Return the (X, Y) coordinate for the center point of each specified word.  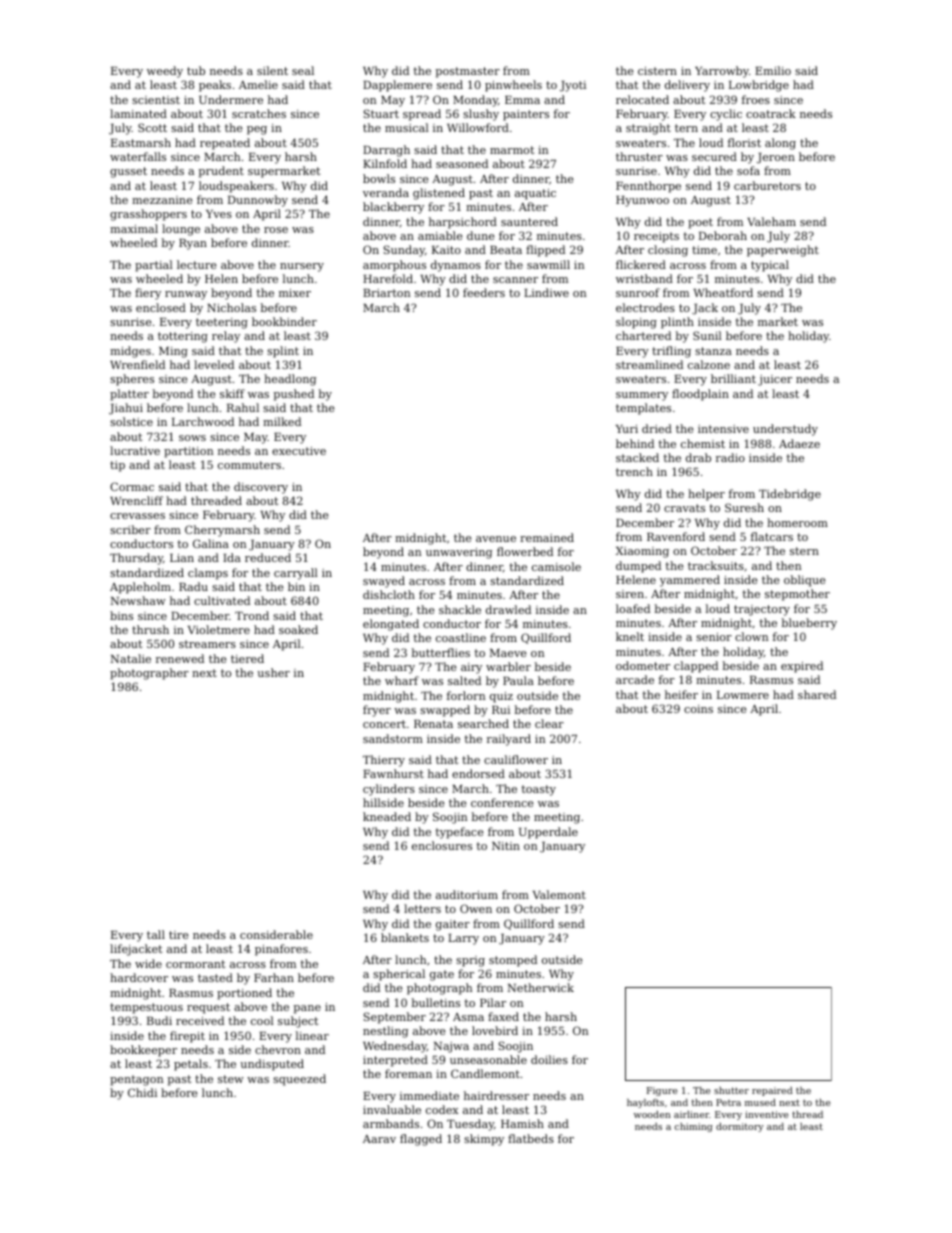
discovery (261, 488)
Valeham (771, 221)
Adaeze (799, 443)
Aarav (379, 1139)
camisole (556, 566)
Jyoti (573, 86)
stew (231, 1079)
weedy (165, 72)
